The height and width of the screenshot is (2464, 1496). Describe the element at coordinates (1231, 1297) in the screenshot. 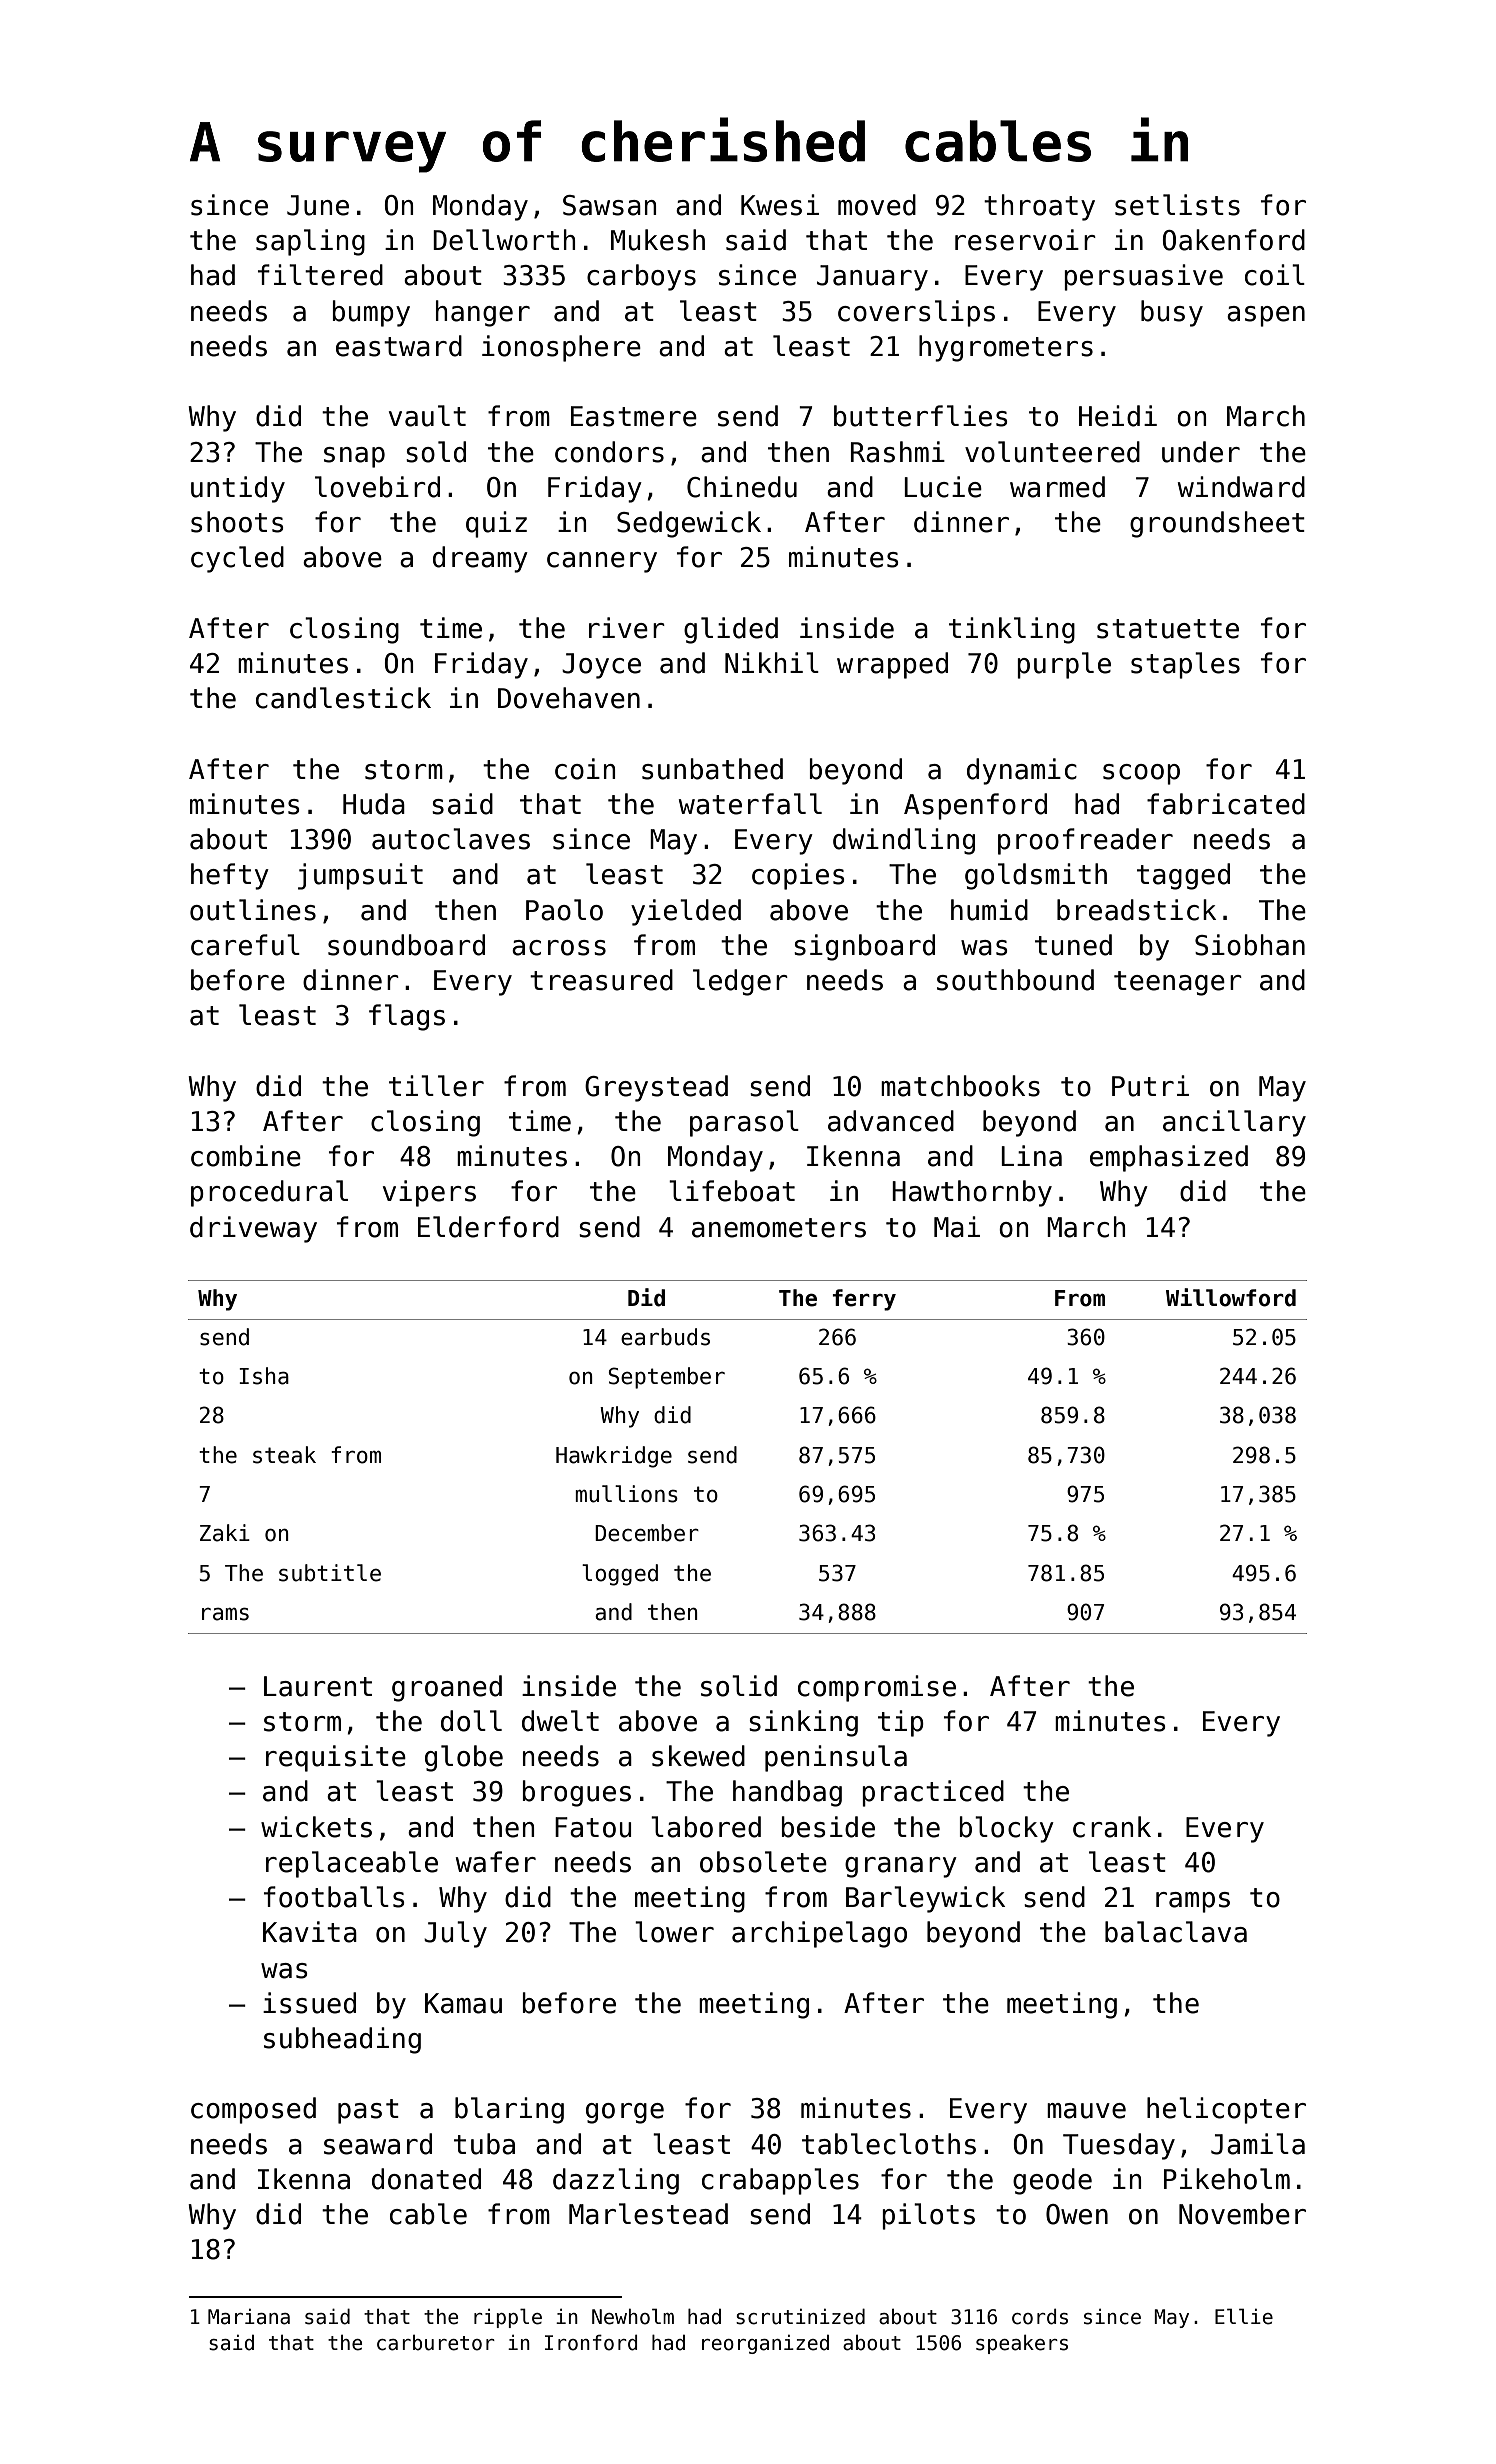

I see `Willowford` at that location.
